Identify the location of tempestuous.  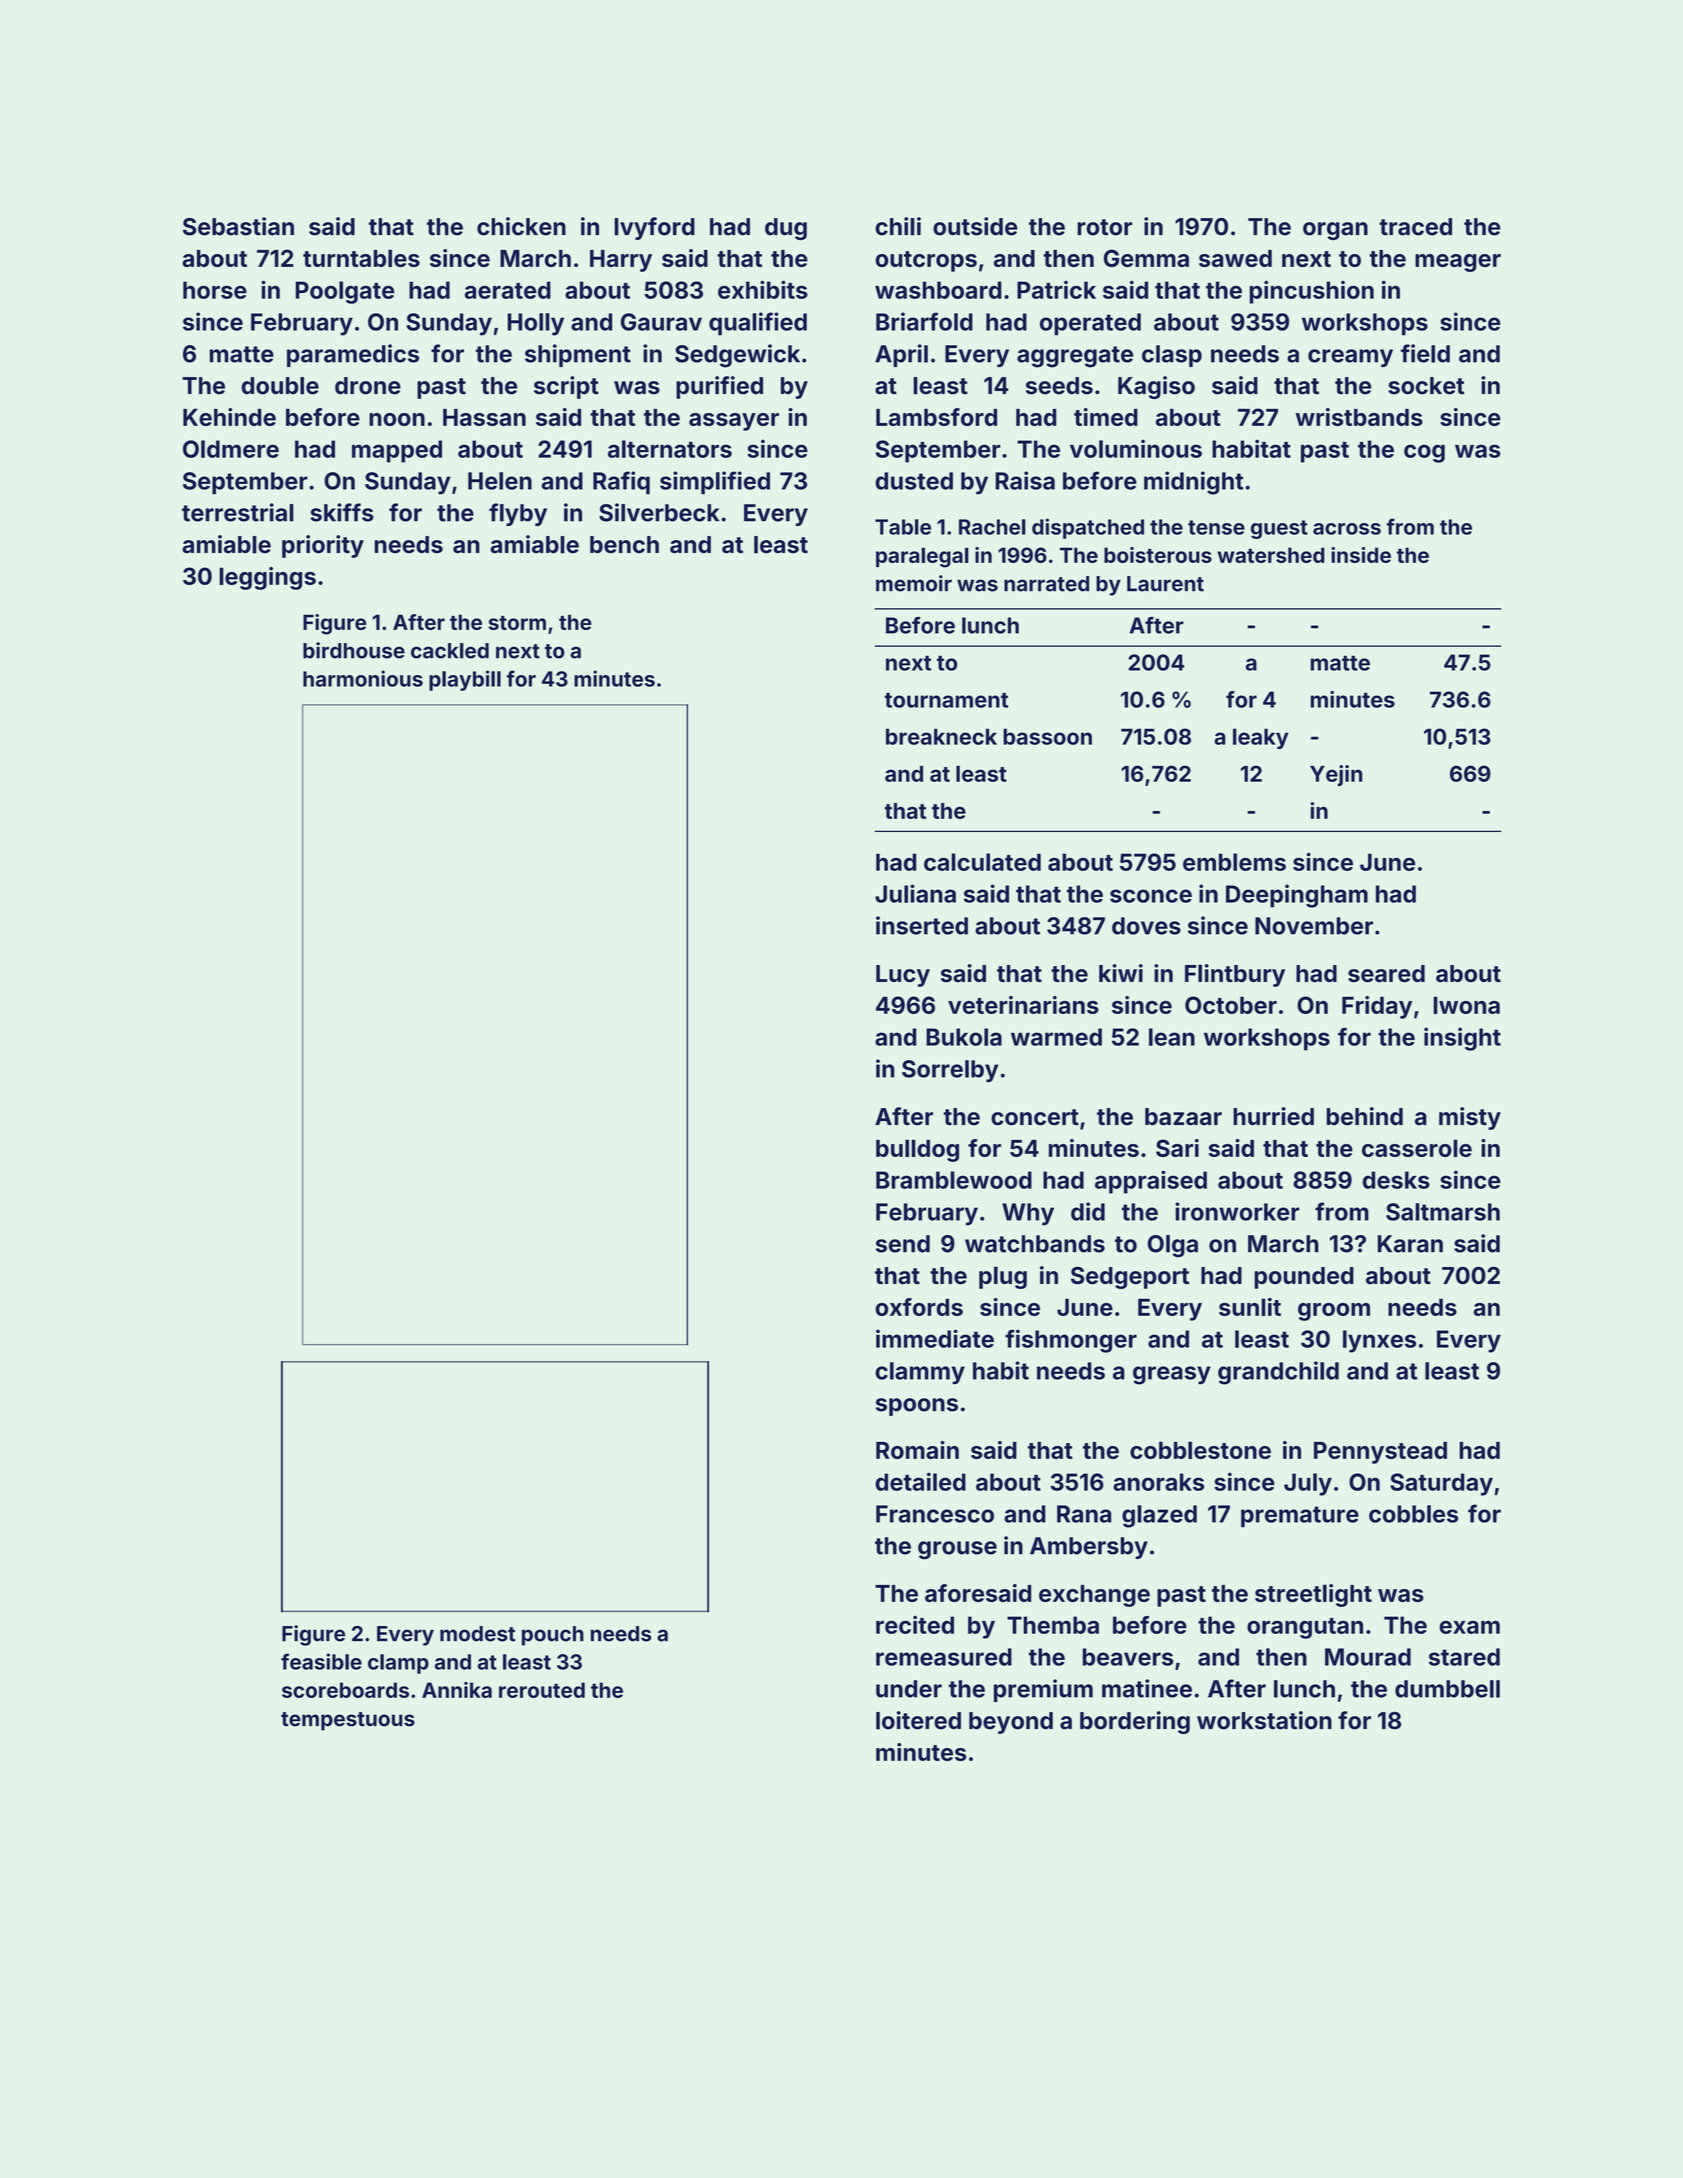
(348, 1721).
